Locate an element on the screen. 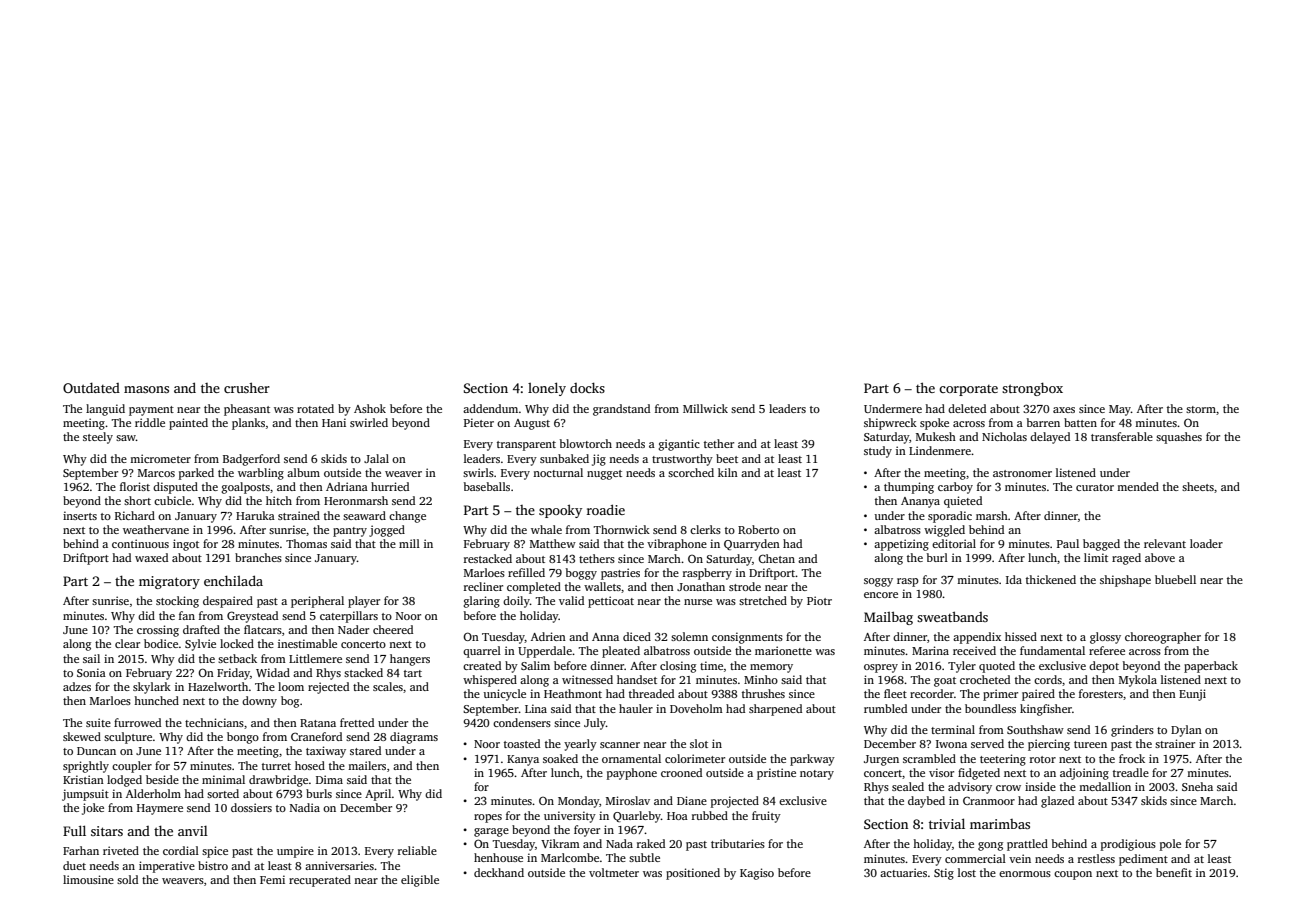  Femi is located at coordinates (272, 879).
